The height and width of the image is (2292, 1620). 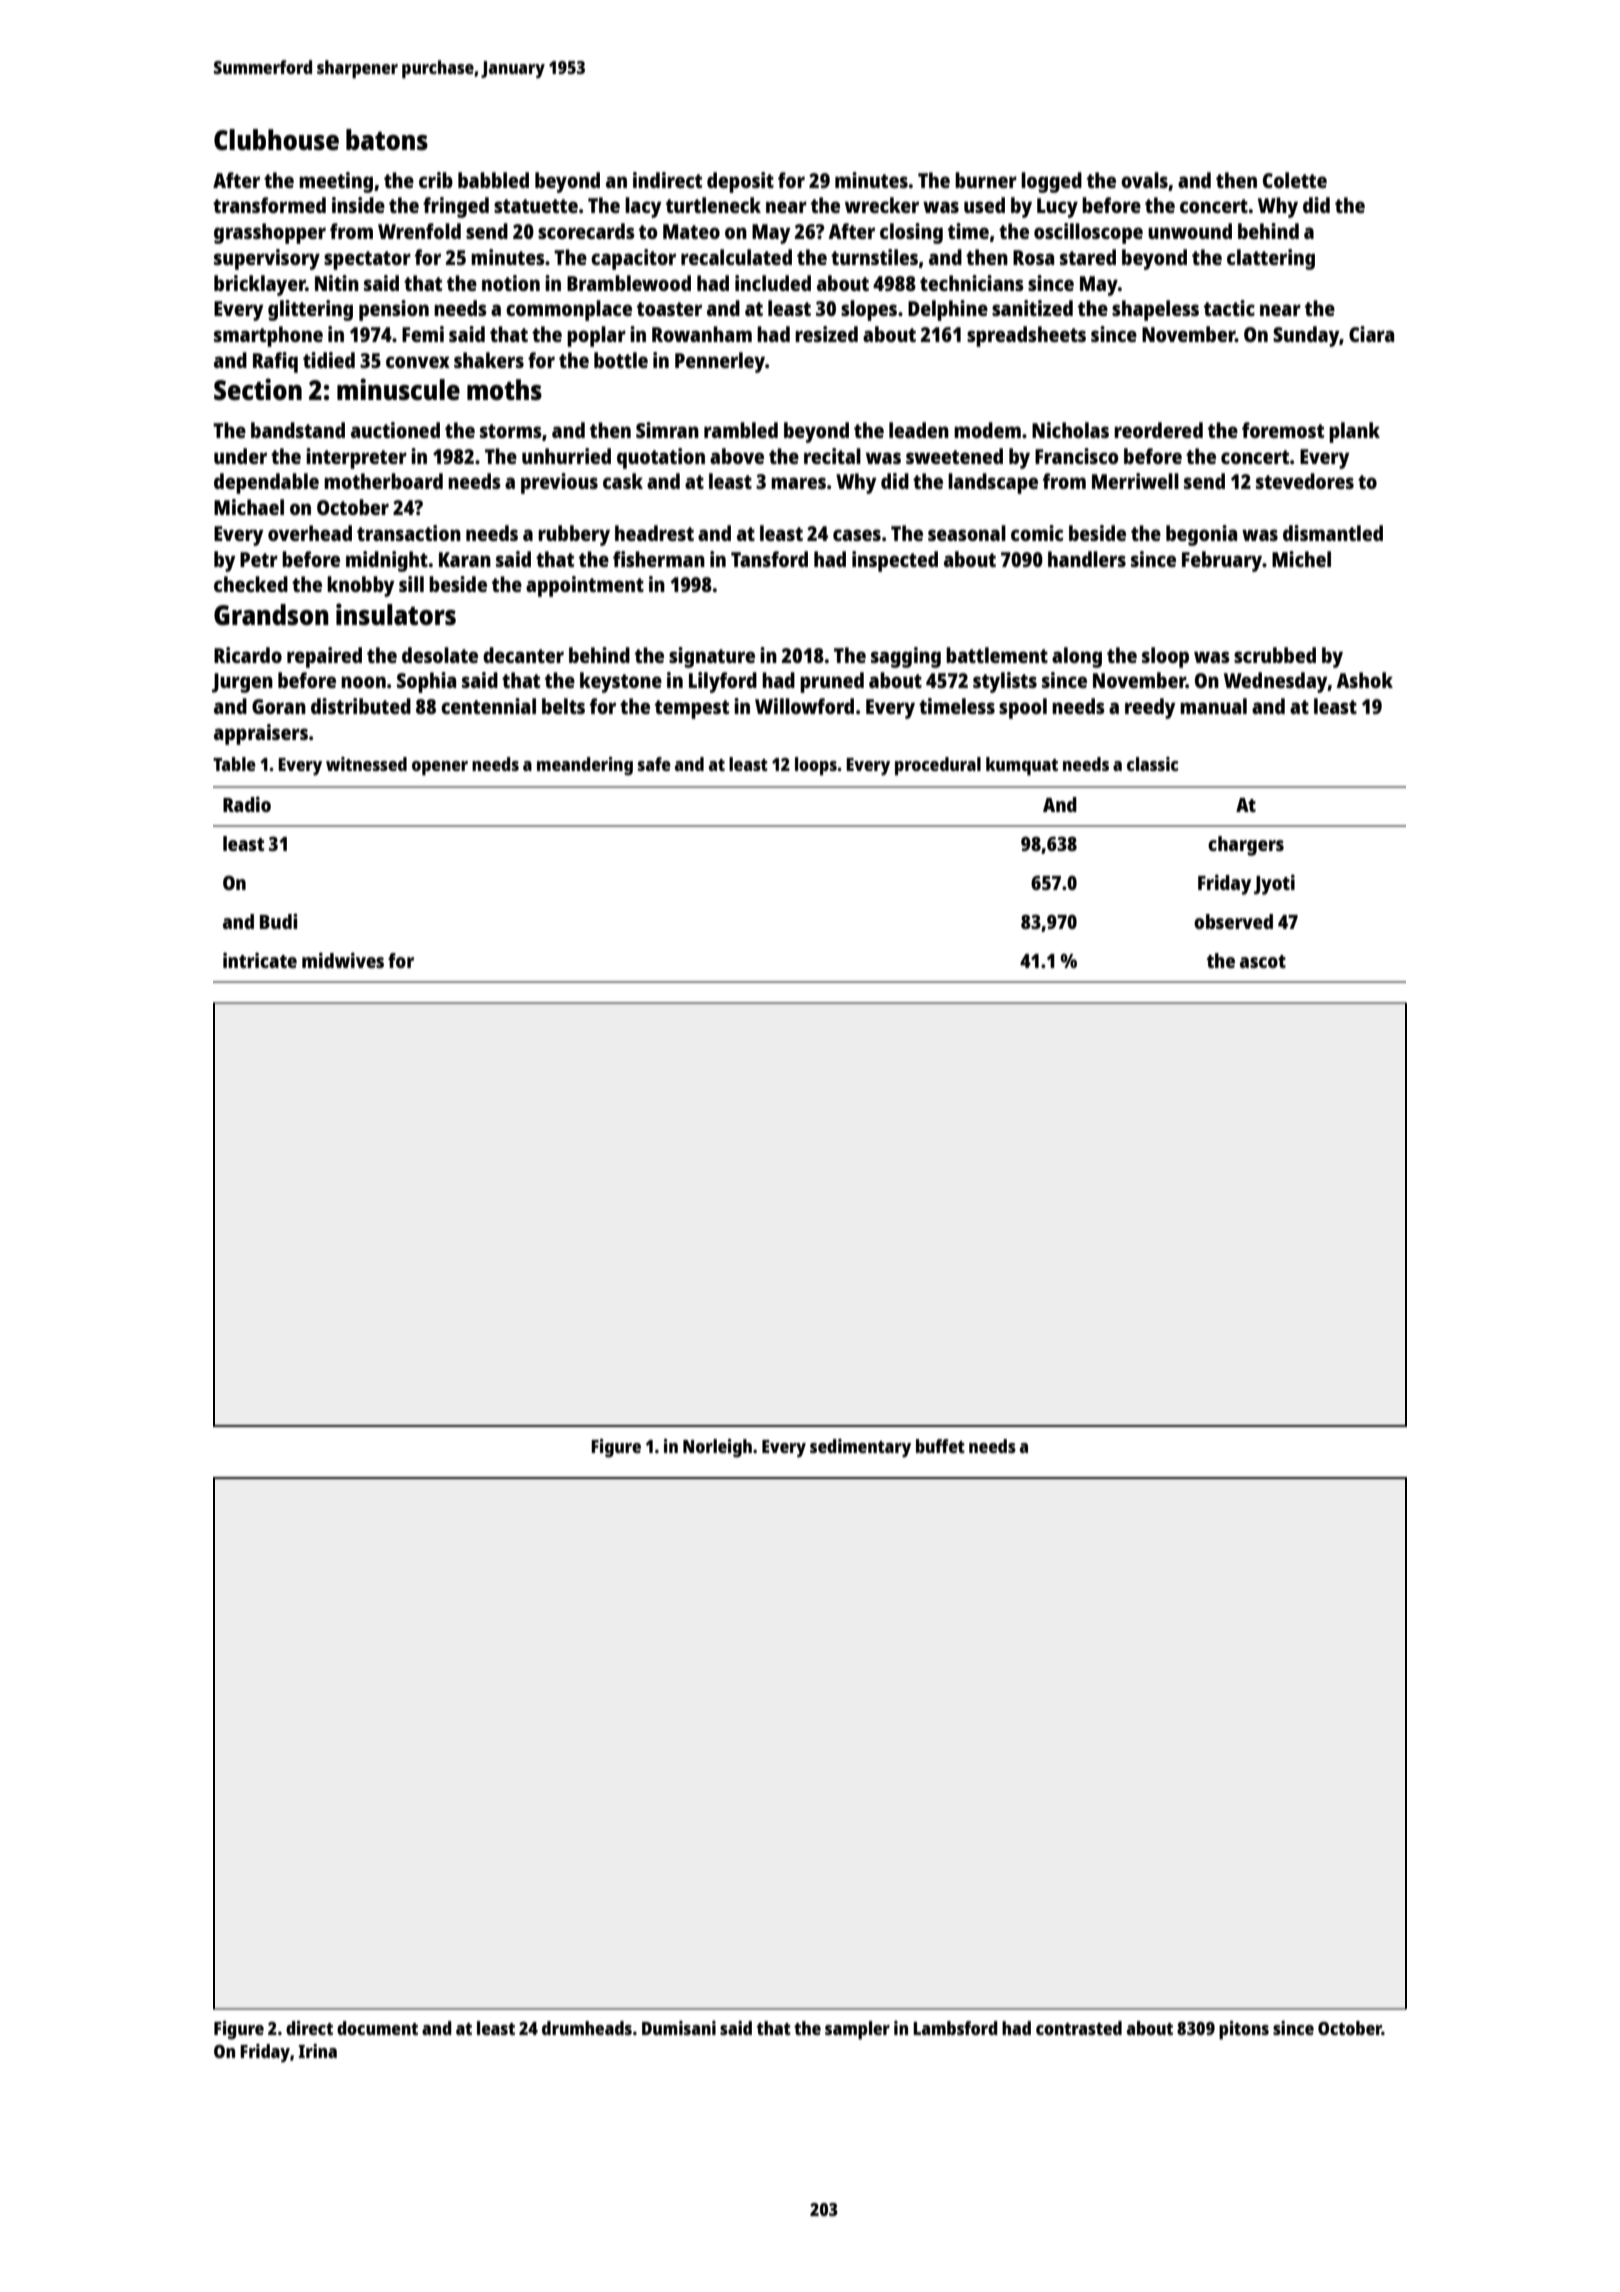 What do you see at coordinates (741, 430) in the image?
I see `rambled` at bounding box center [741, 430].
